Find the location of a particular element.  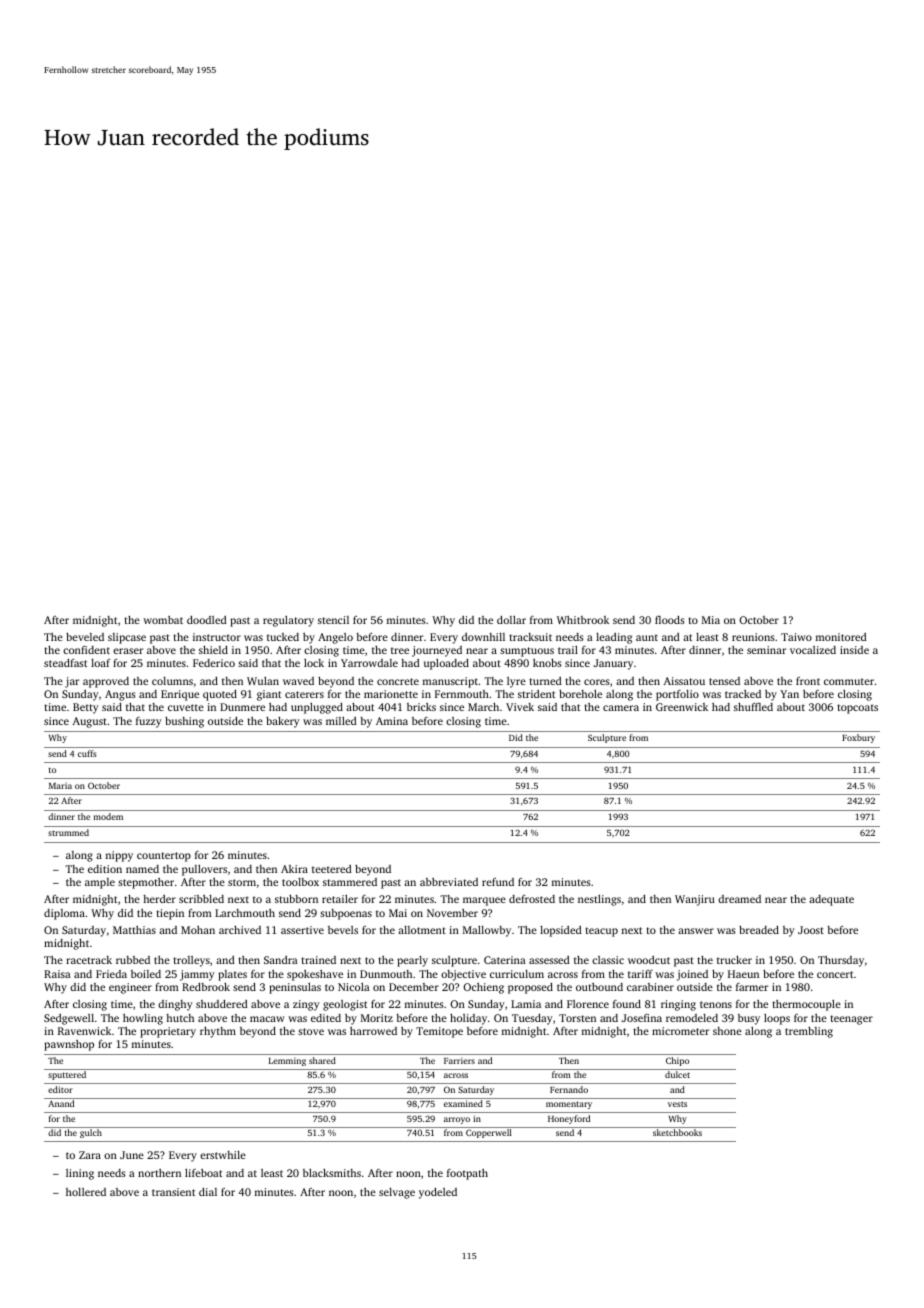

refund is located at coordinates (498, 882).
